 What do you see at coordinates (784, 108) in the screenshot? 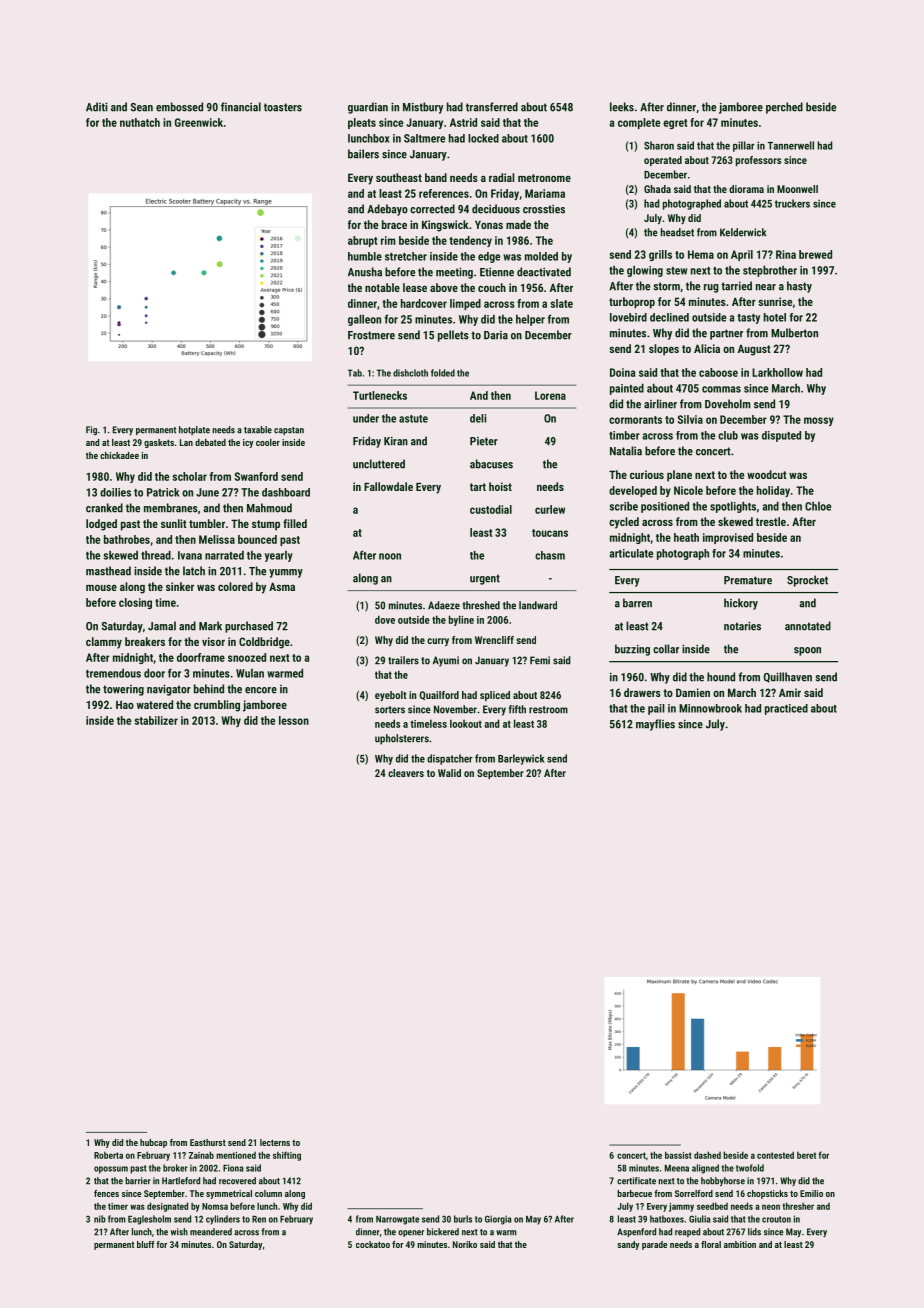
I see `perched` at bounding box center [784, 108].
